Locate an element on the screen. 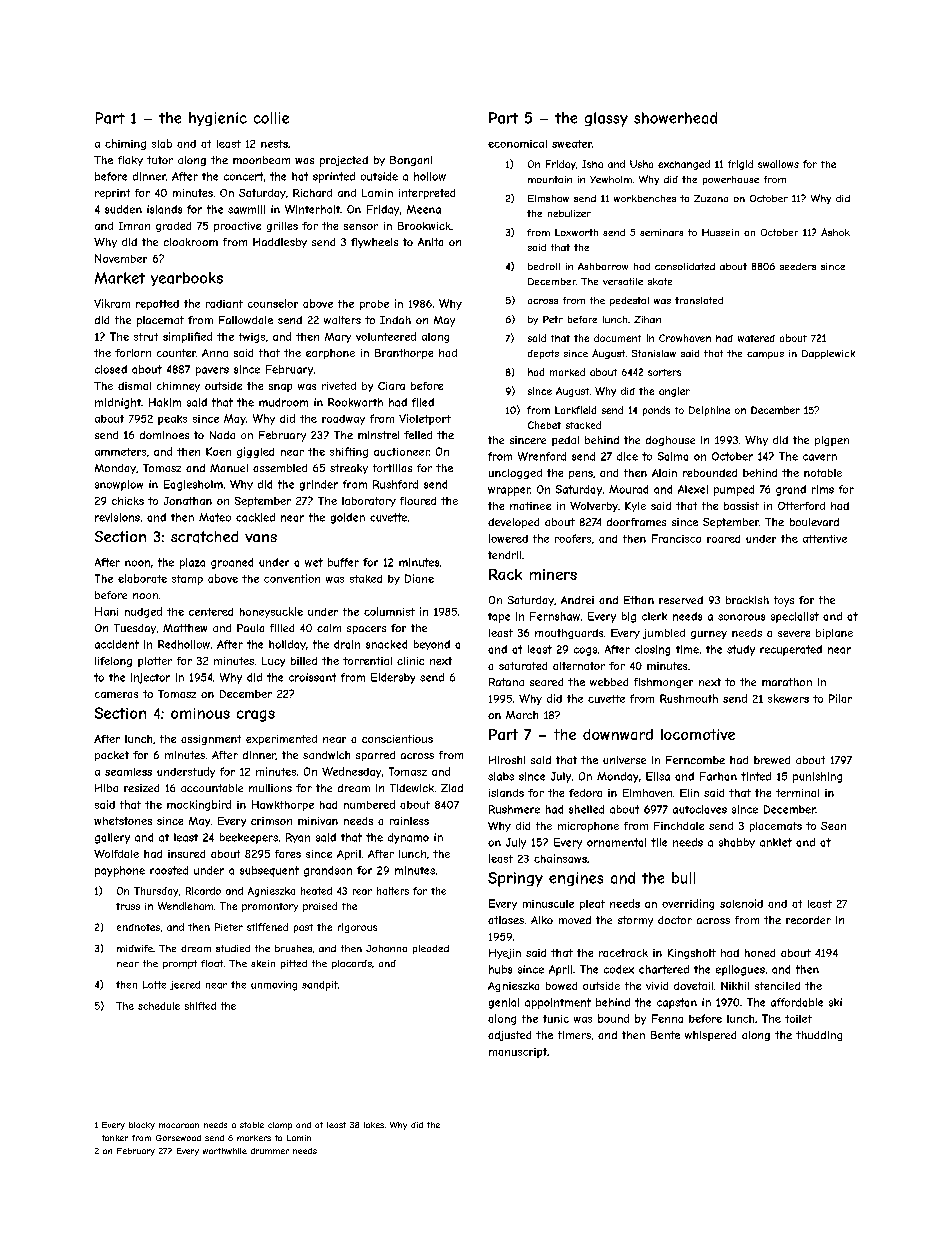 This screenshot has height=1233, width=952. drummer is located at coordinates (270, 1151).
